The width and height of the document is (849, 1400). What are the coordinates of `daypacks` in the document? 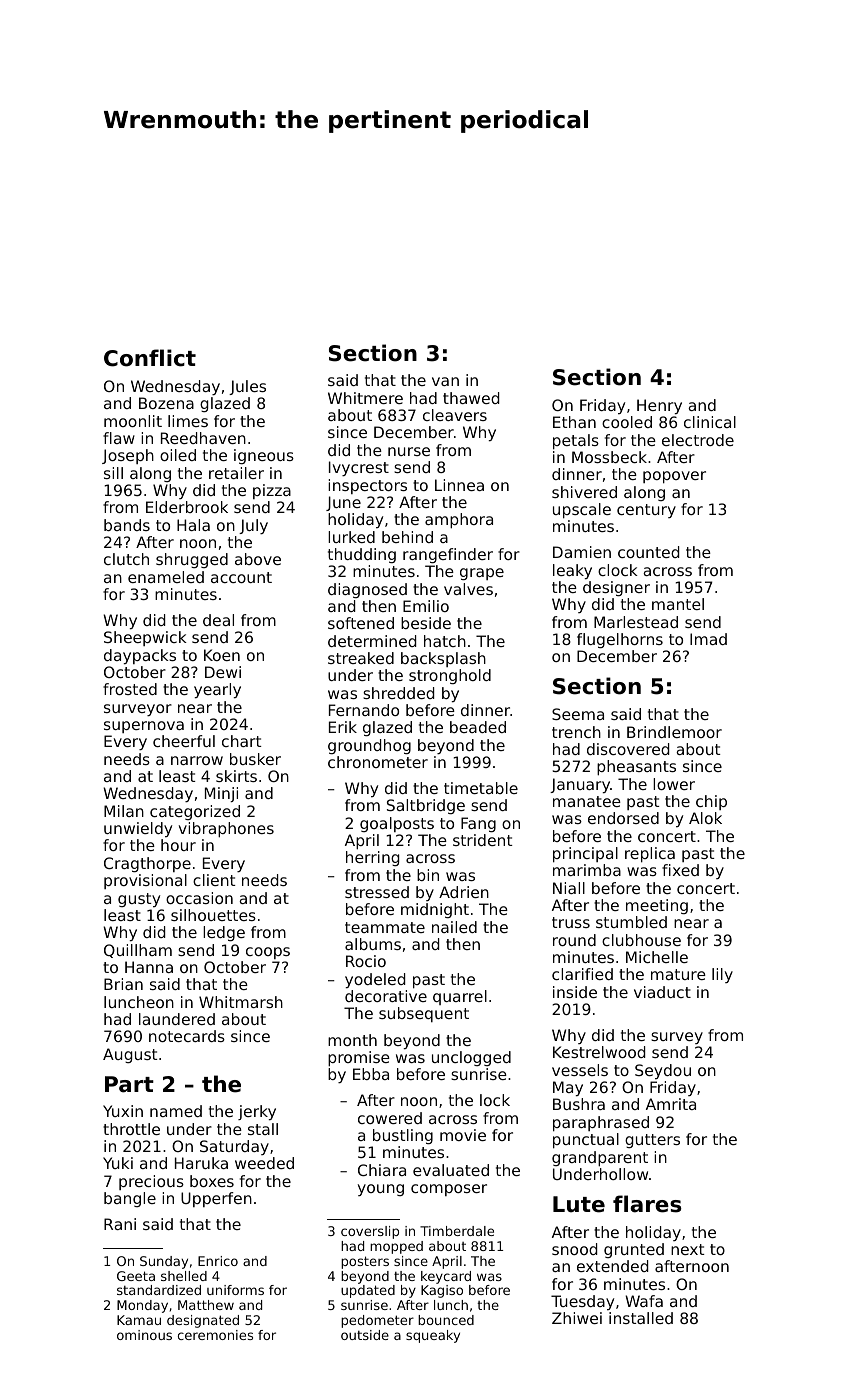 It's located at (140, 656).
